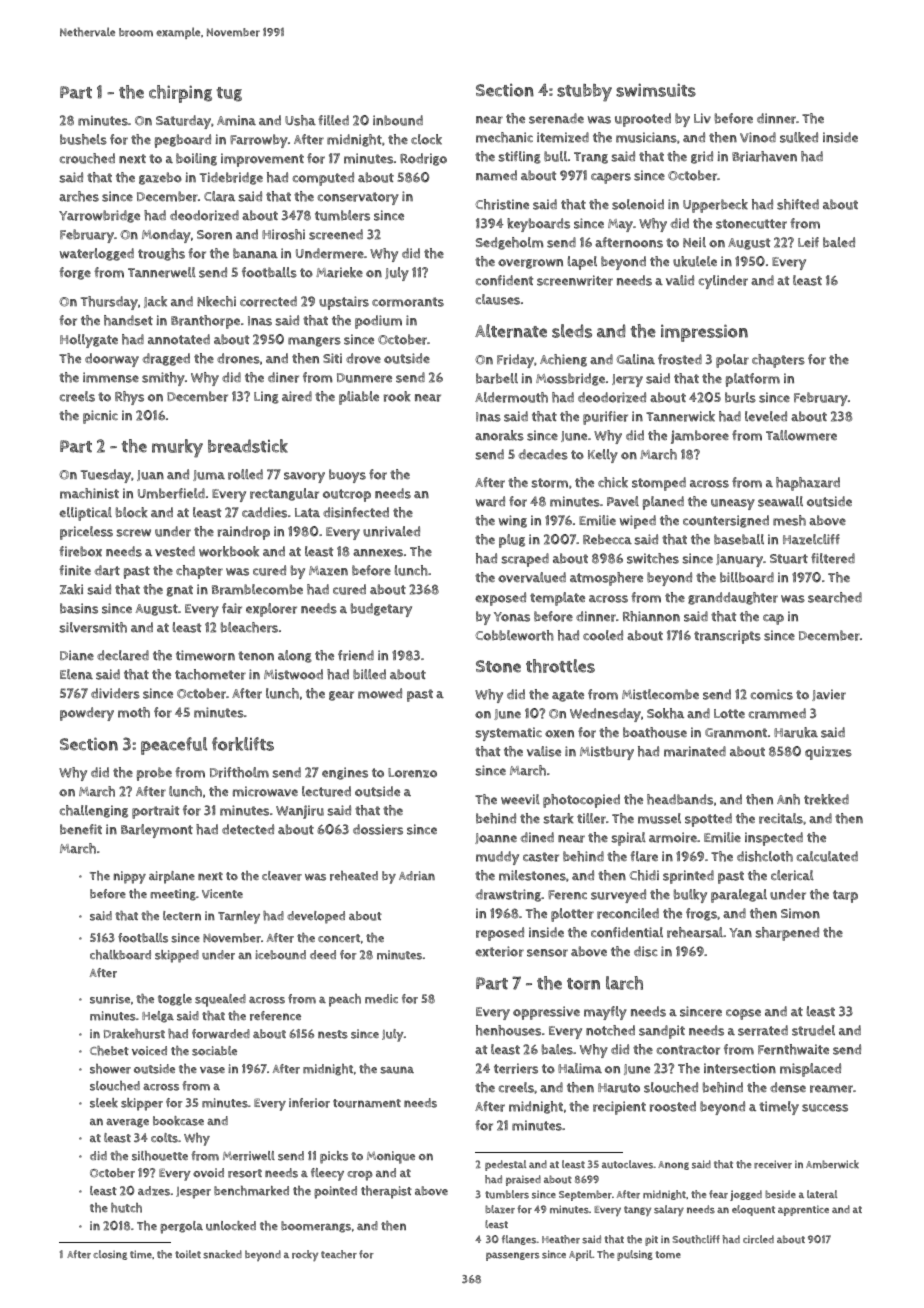 This screenshot has height=1308, width=924. Describe the element at coordinates (100, 417) in the screenshot. I see `picnic` at that location.
